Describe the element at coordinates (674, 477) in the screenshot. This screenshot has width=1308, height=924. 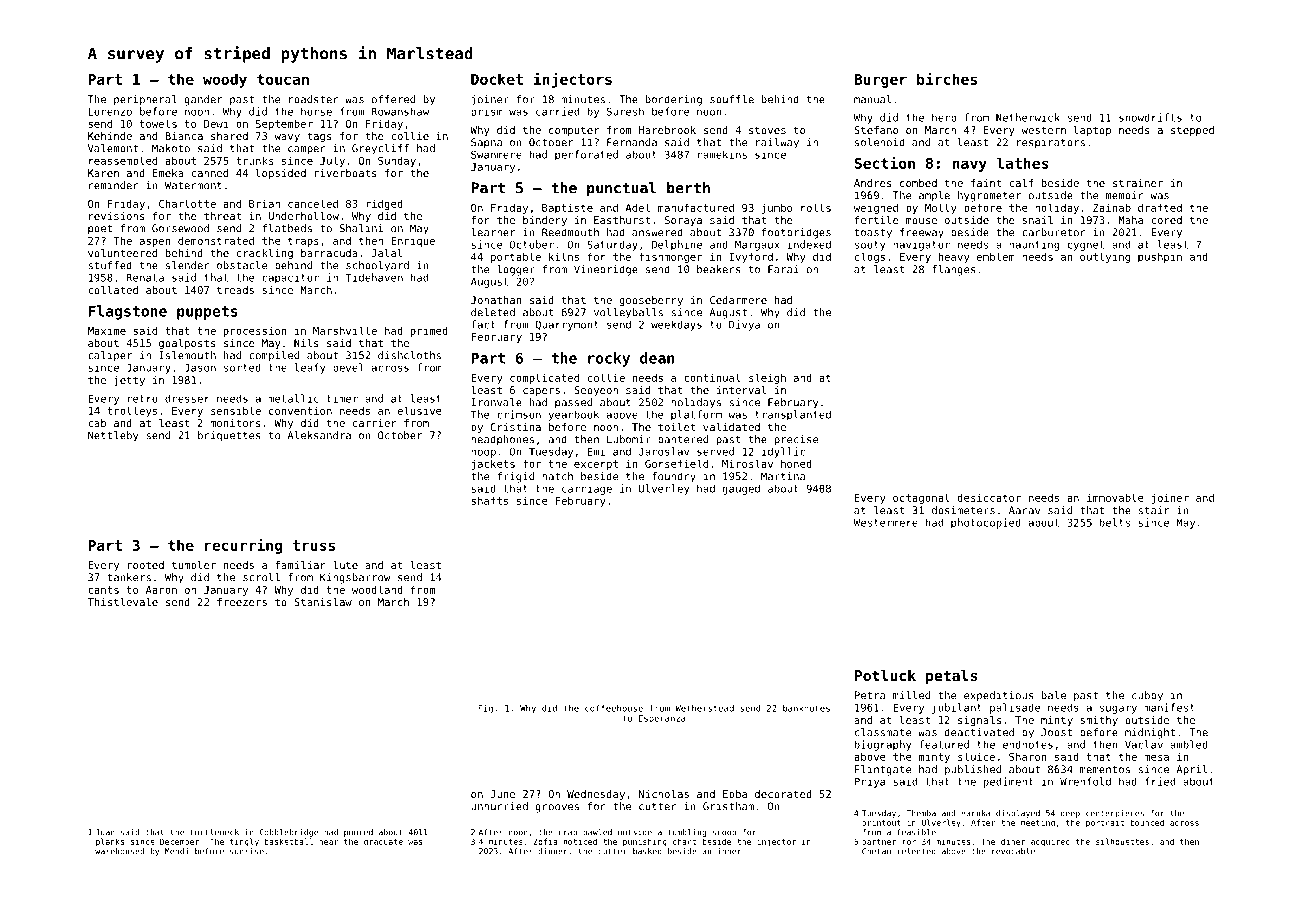
I see `foundry` at that location.
